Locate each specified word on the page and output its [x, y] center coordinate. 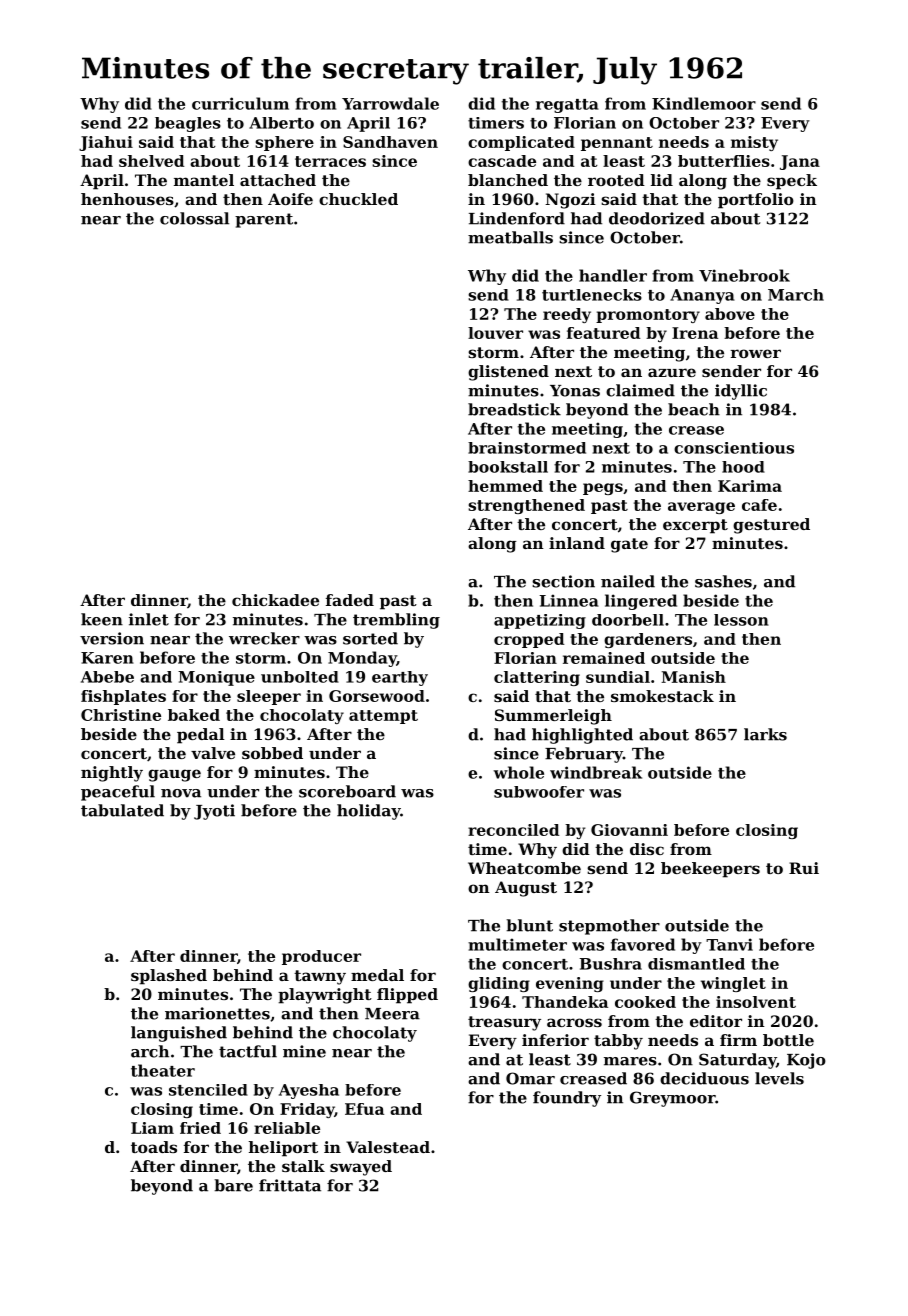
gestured [771, 526]
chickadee [275, 600]
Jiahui [106, 143]
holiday [368, 812]
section [563, 581]
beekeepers [710, 870]
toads [154, 1147]
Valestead [388, 1147]
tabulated [122, 810]
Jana [800, 162]
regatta [567, 106]
